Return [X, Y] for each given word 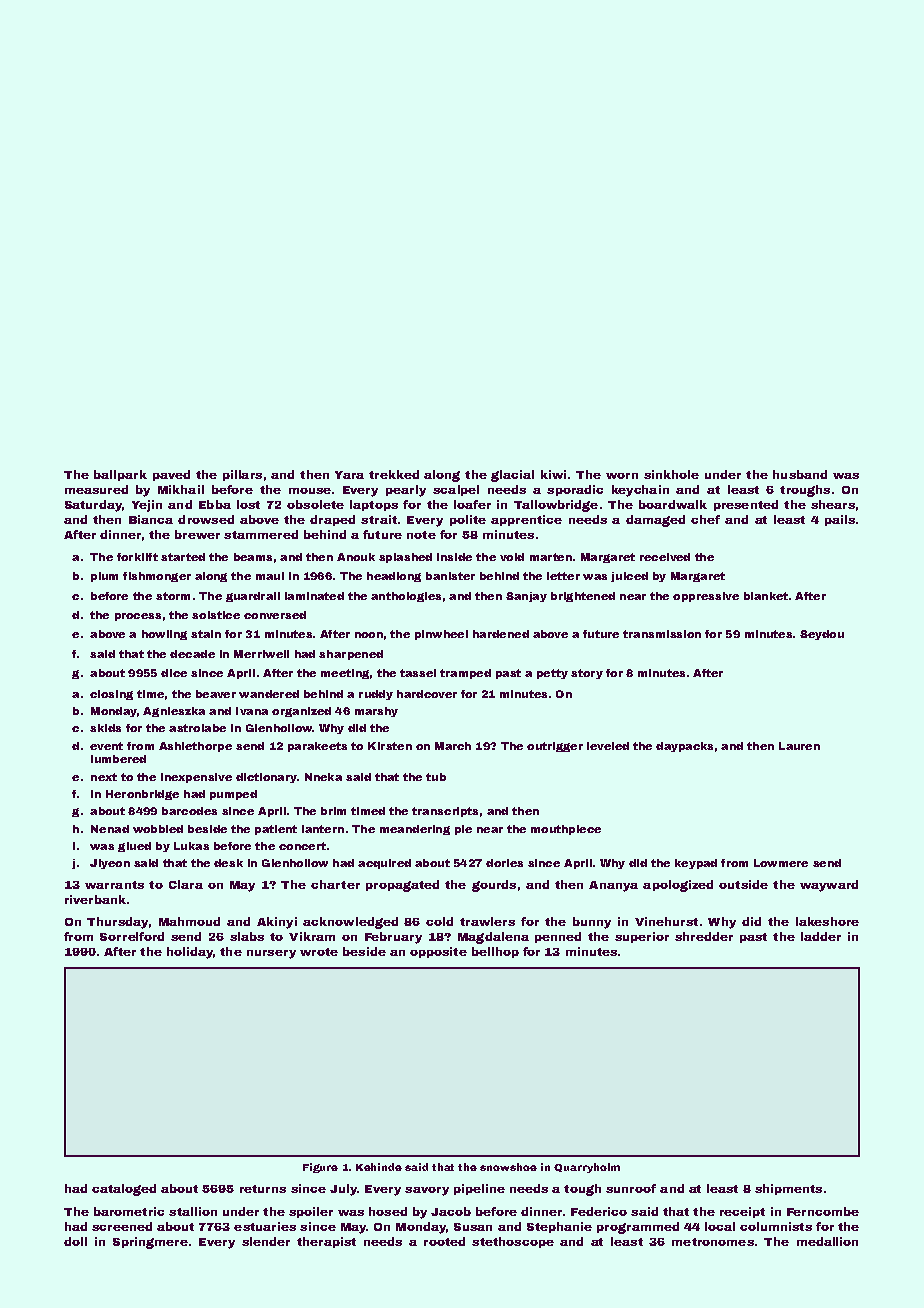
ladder [821, 936]
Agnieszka [174, 712]
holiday [190, 953]
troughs [805, 491]
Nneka [323, 777]
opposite [438, 952]
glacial [512, 476]
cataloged [124, 1190]
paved [171, 475]
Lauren [799, 746]
